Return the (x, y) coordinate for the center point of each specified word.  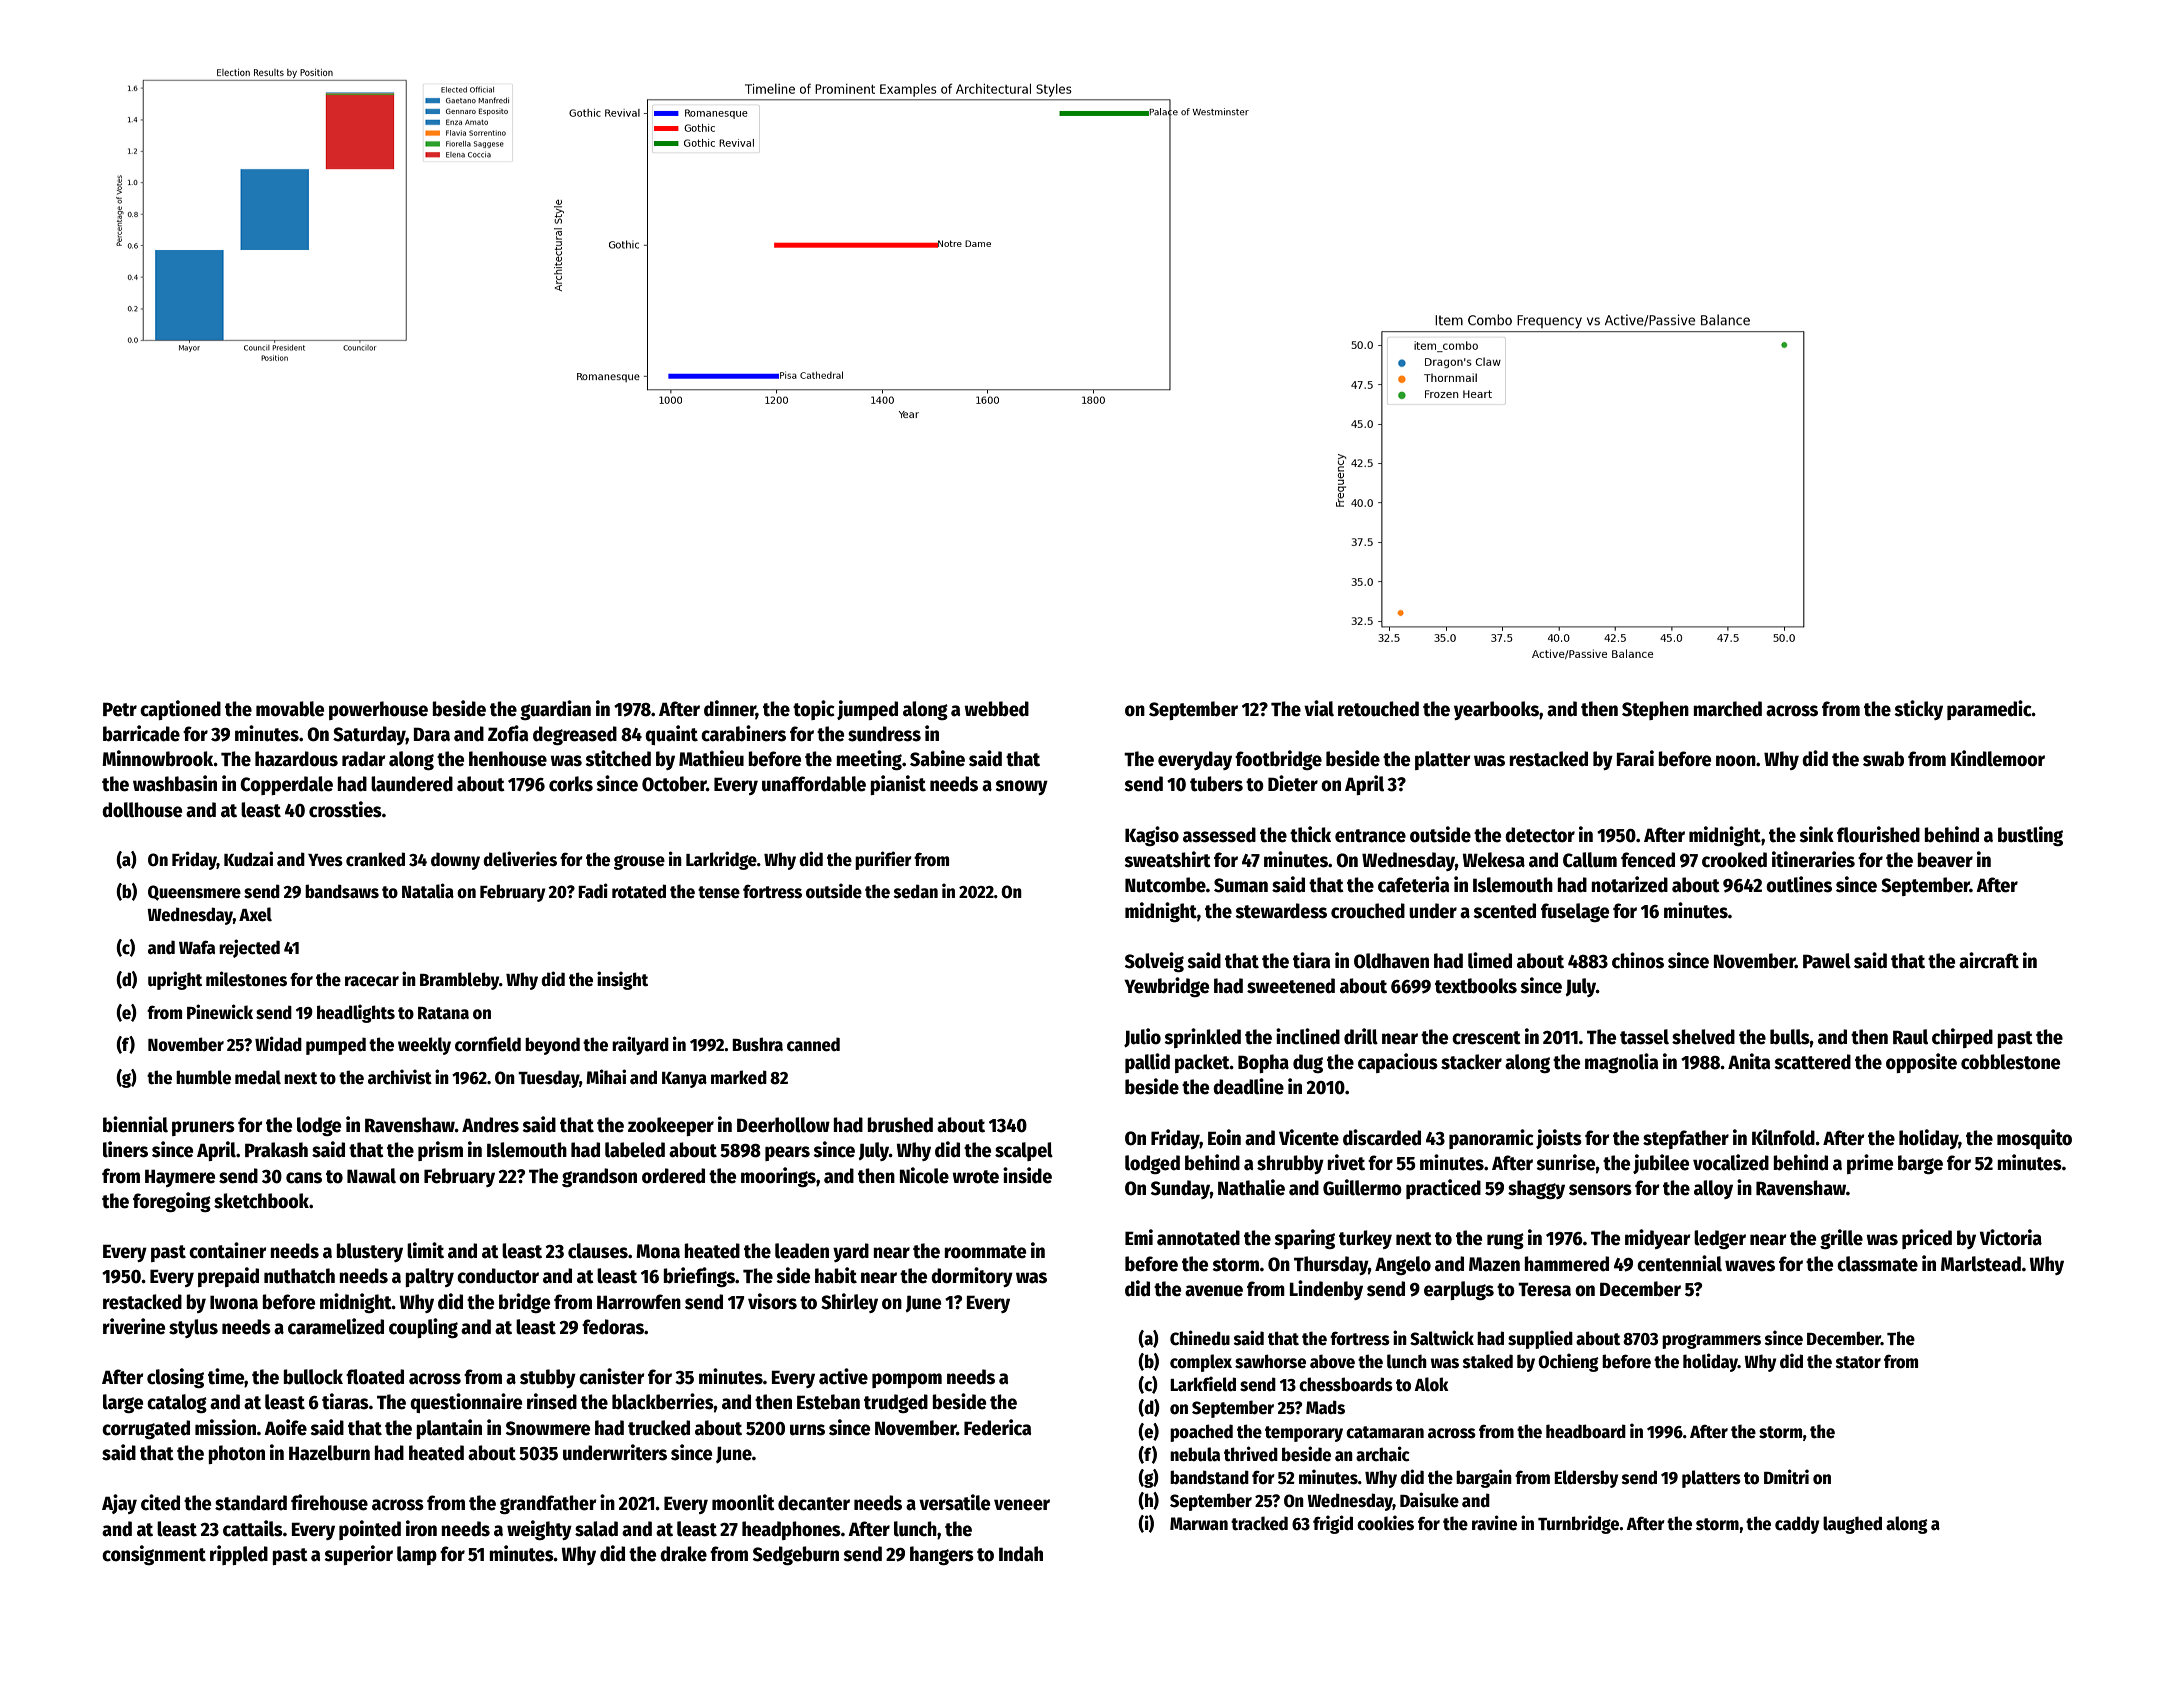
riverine (134, 1326)
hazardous (296, 759)
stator (1858, 1362)
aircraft (1989, 960)
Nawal (371, 1176)
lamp (417, 1555)
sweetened (1291, 986)
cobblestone (2010, 1062)
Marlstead (1981, 1264)
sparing (1304, 1239)
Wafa (197, 947)
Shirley (849, 1303)
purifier (883, 860)
